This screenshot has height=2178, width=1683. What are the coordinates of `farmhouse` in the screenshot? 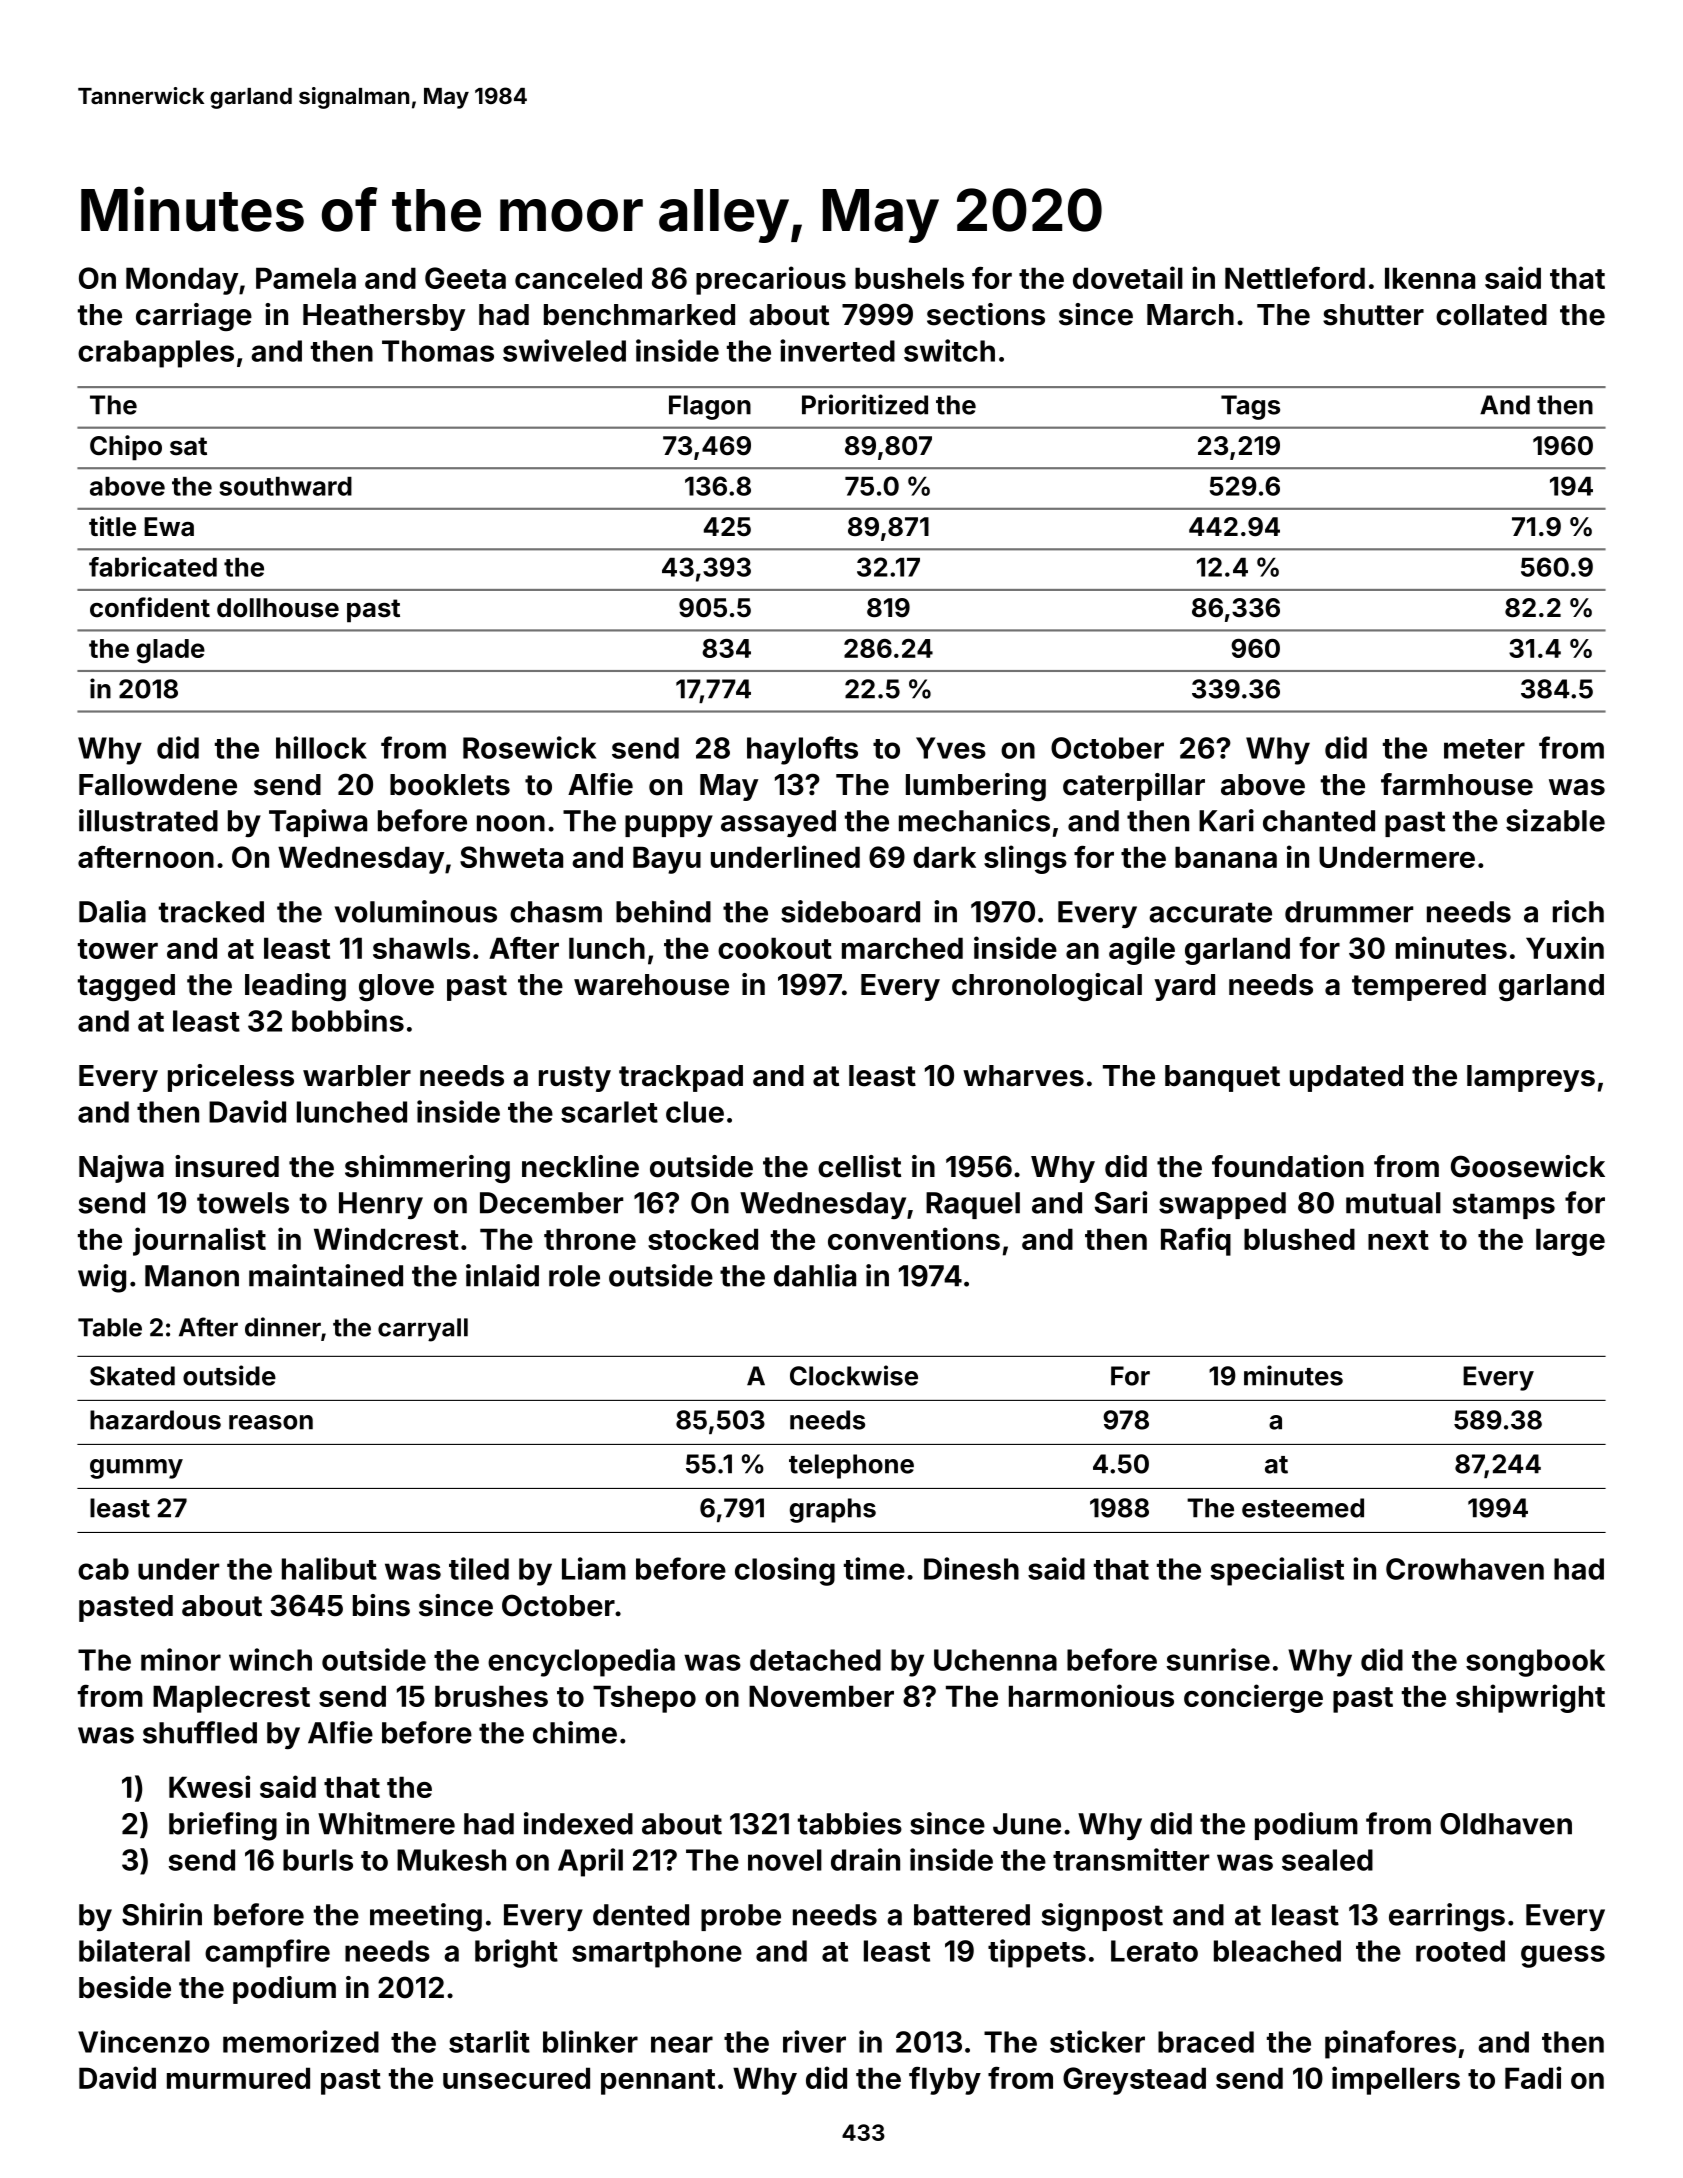 It's located at (1457, 784).
